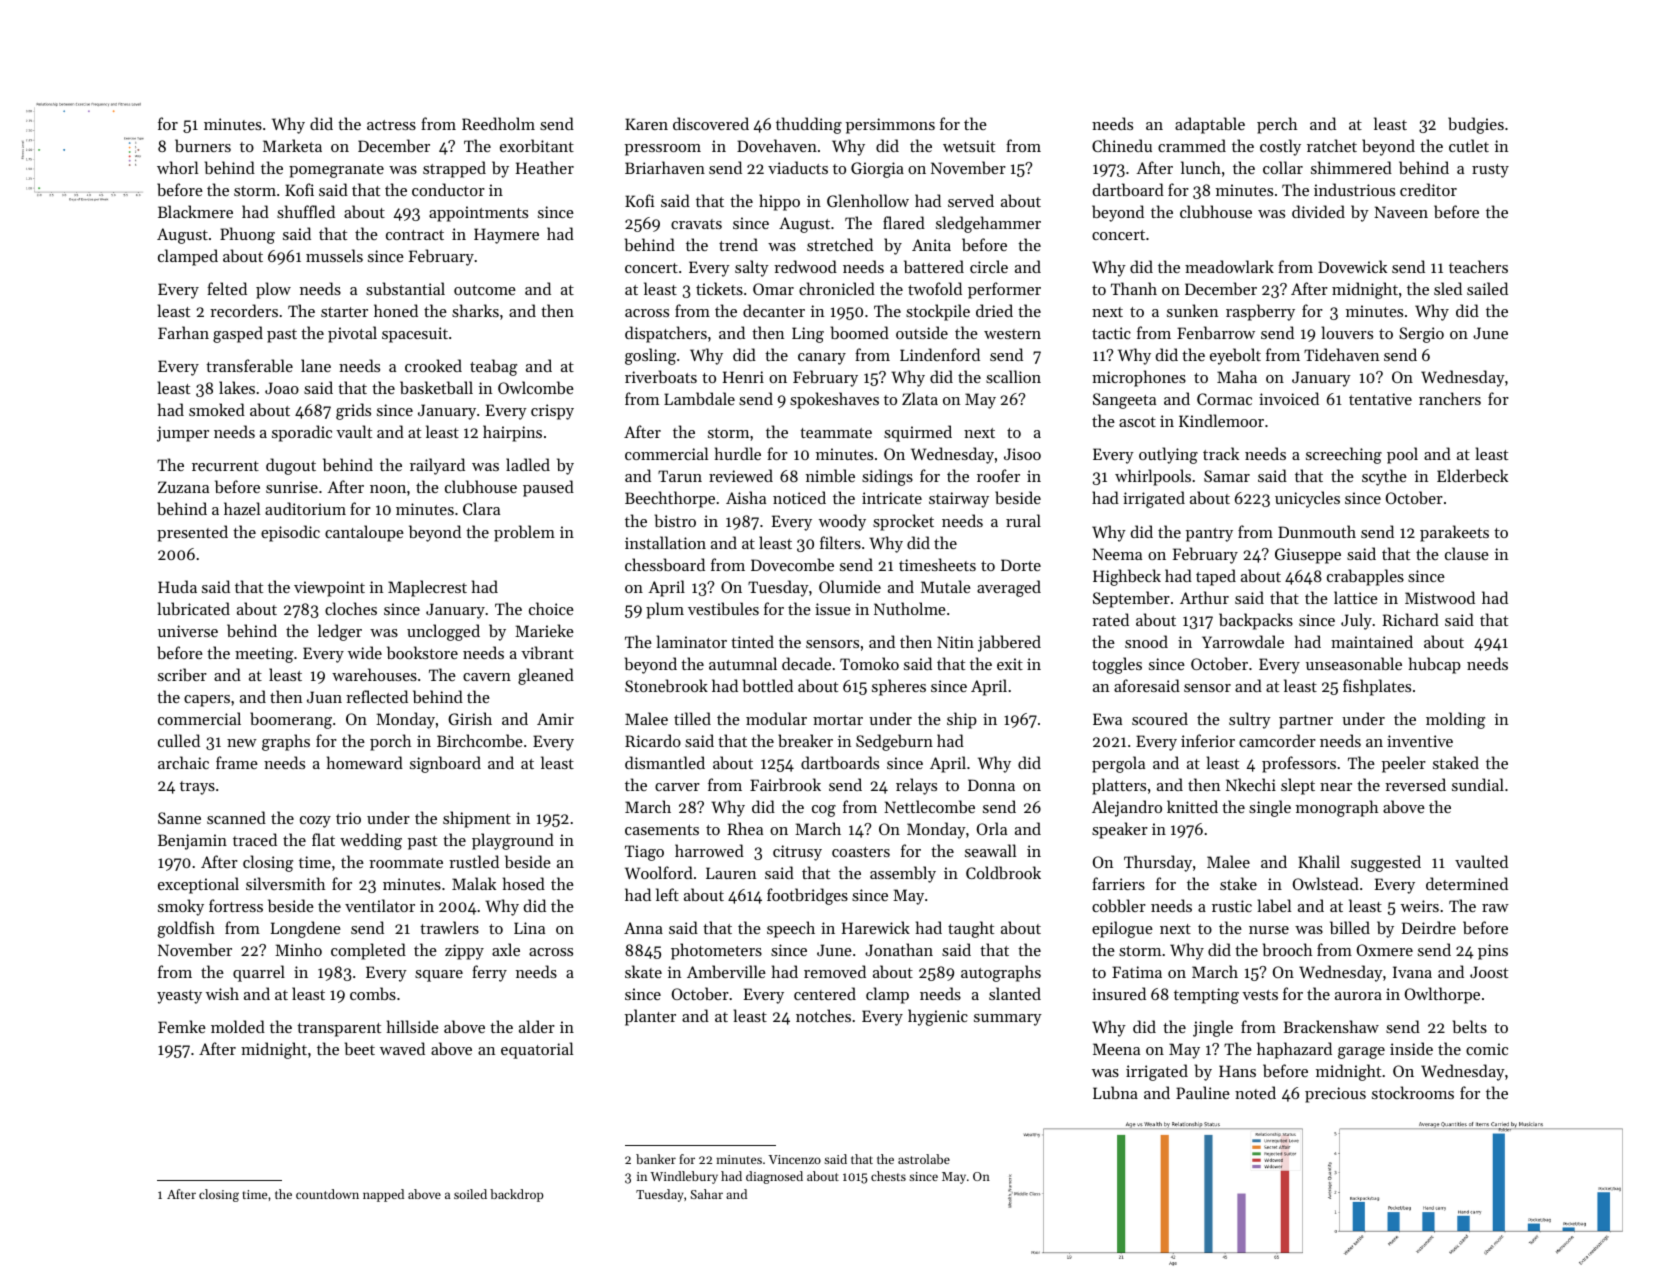 This screenshot has height=1288, width=1666. What do you see at coordinates (1413, 1092) in the screenshot?
I see `stockrooms` at bounding box center [1413, 1092].
